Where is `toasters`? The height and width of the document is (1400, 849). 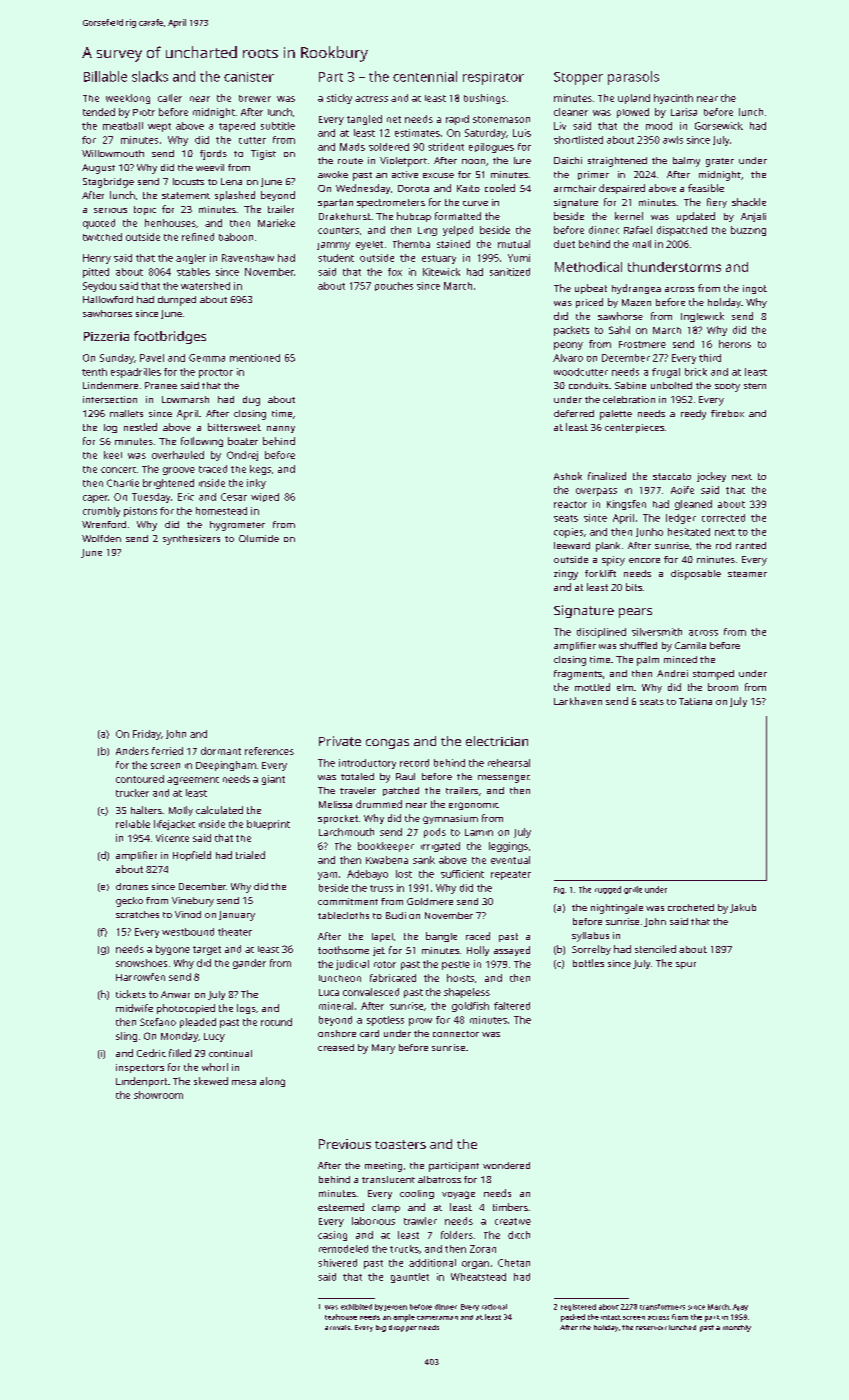
toasters is located at coordinates (400, 1144).
